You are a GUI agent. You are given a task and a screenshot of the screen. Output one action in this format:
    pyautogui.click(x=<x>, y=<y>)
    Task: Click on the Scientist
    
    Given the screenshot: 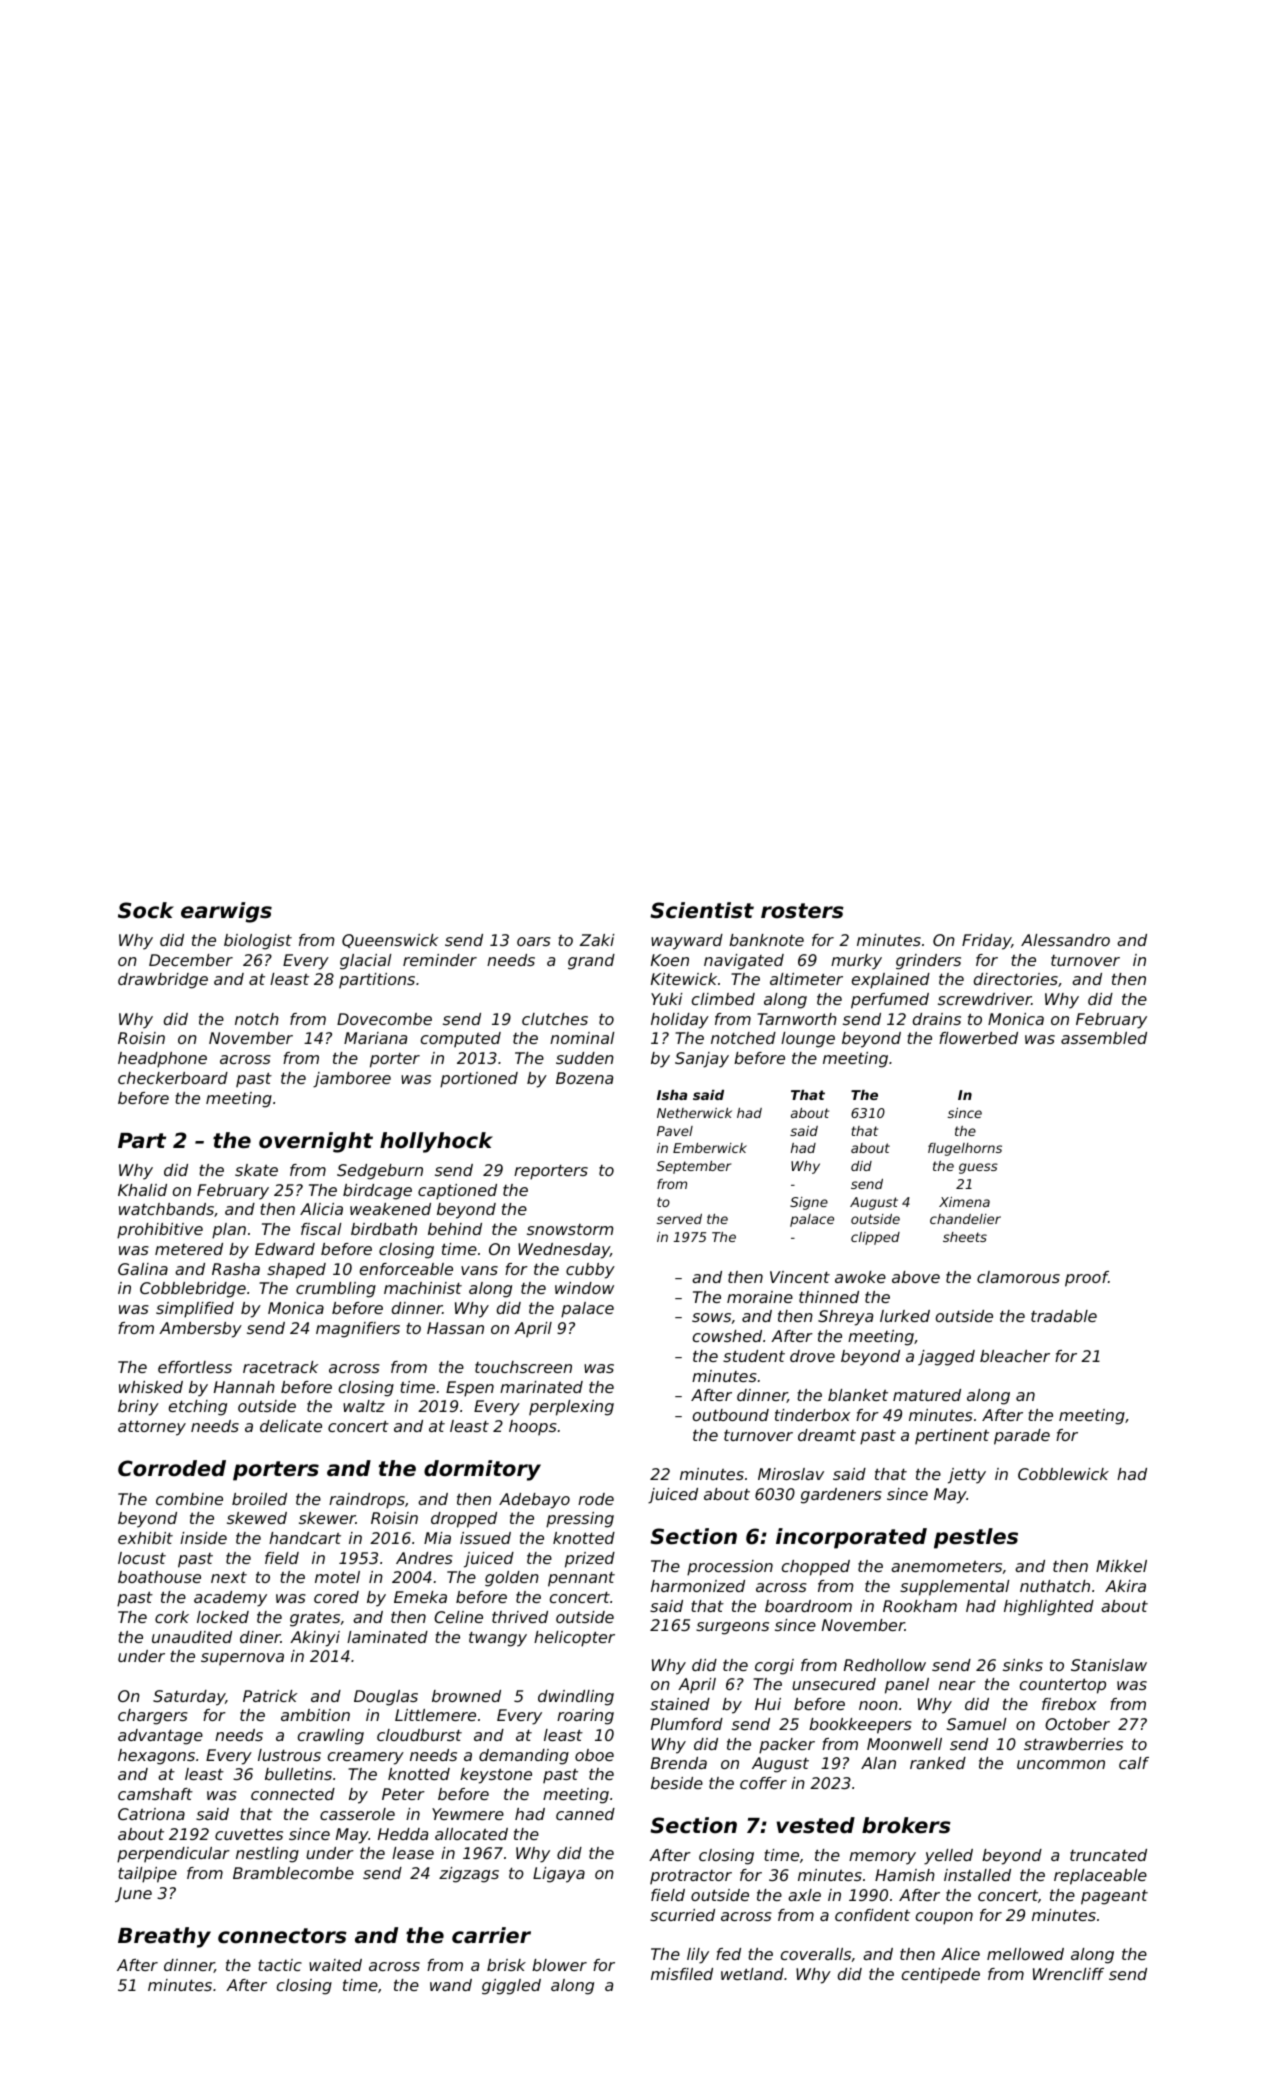 What is the action you would take?
    pyautogui.click(x=702, y=910)
